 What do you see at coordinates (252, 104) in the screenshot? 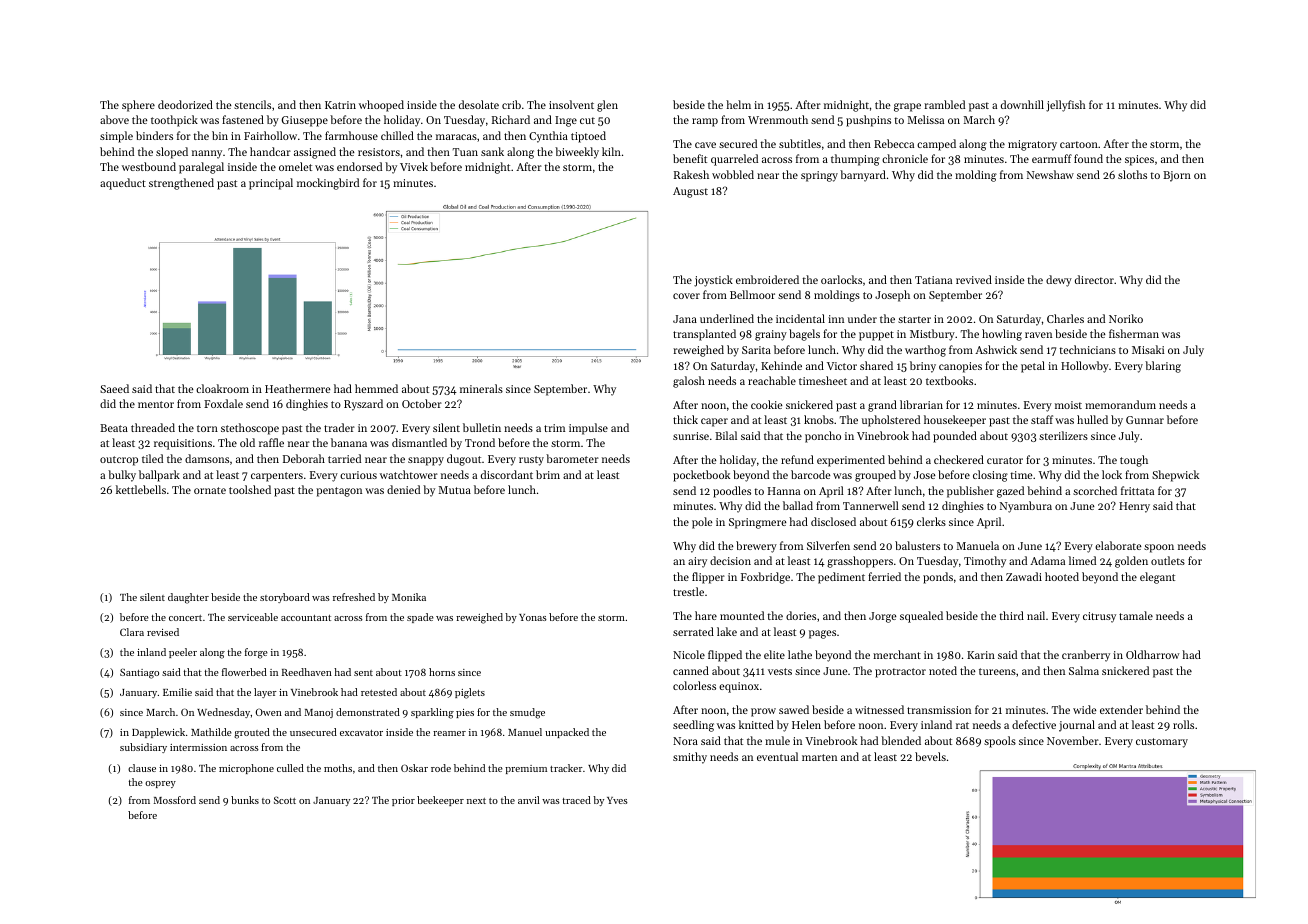
I see `stencils` at bounding box center [252, 104].
